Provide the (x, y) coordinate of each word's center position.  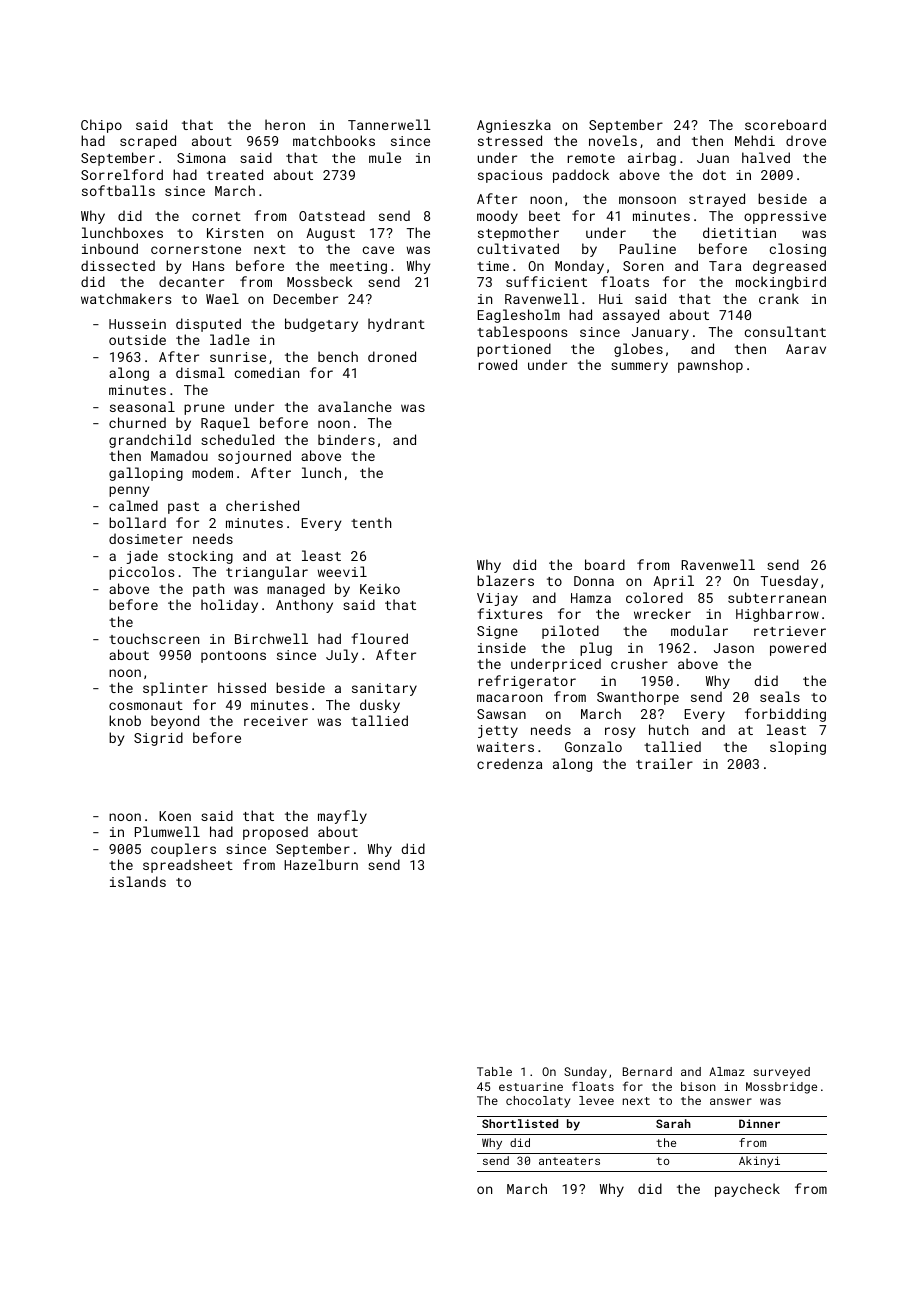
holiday (229, 606)
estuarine (531, 1086)
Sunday (585, 1073)
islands (138, 881)
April (673, 582)
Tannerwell (389, 124)
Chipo (101, 126)
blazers (505, 580)
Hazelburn (321, 864)
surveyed (781, 1073)
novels (613, 140)
